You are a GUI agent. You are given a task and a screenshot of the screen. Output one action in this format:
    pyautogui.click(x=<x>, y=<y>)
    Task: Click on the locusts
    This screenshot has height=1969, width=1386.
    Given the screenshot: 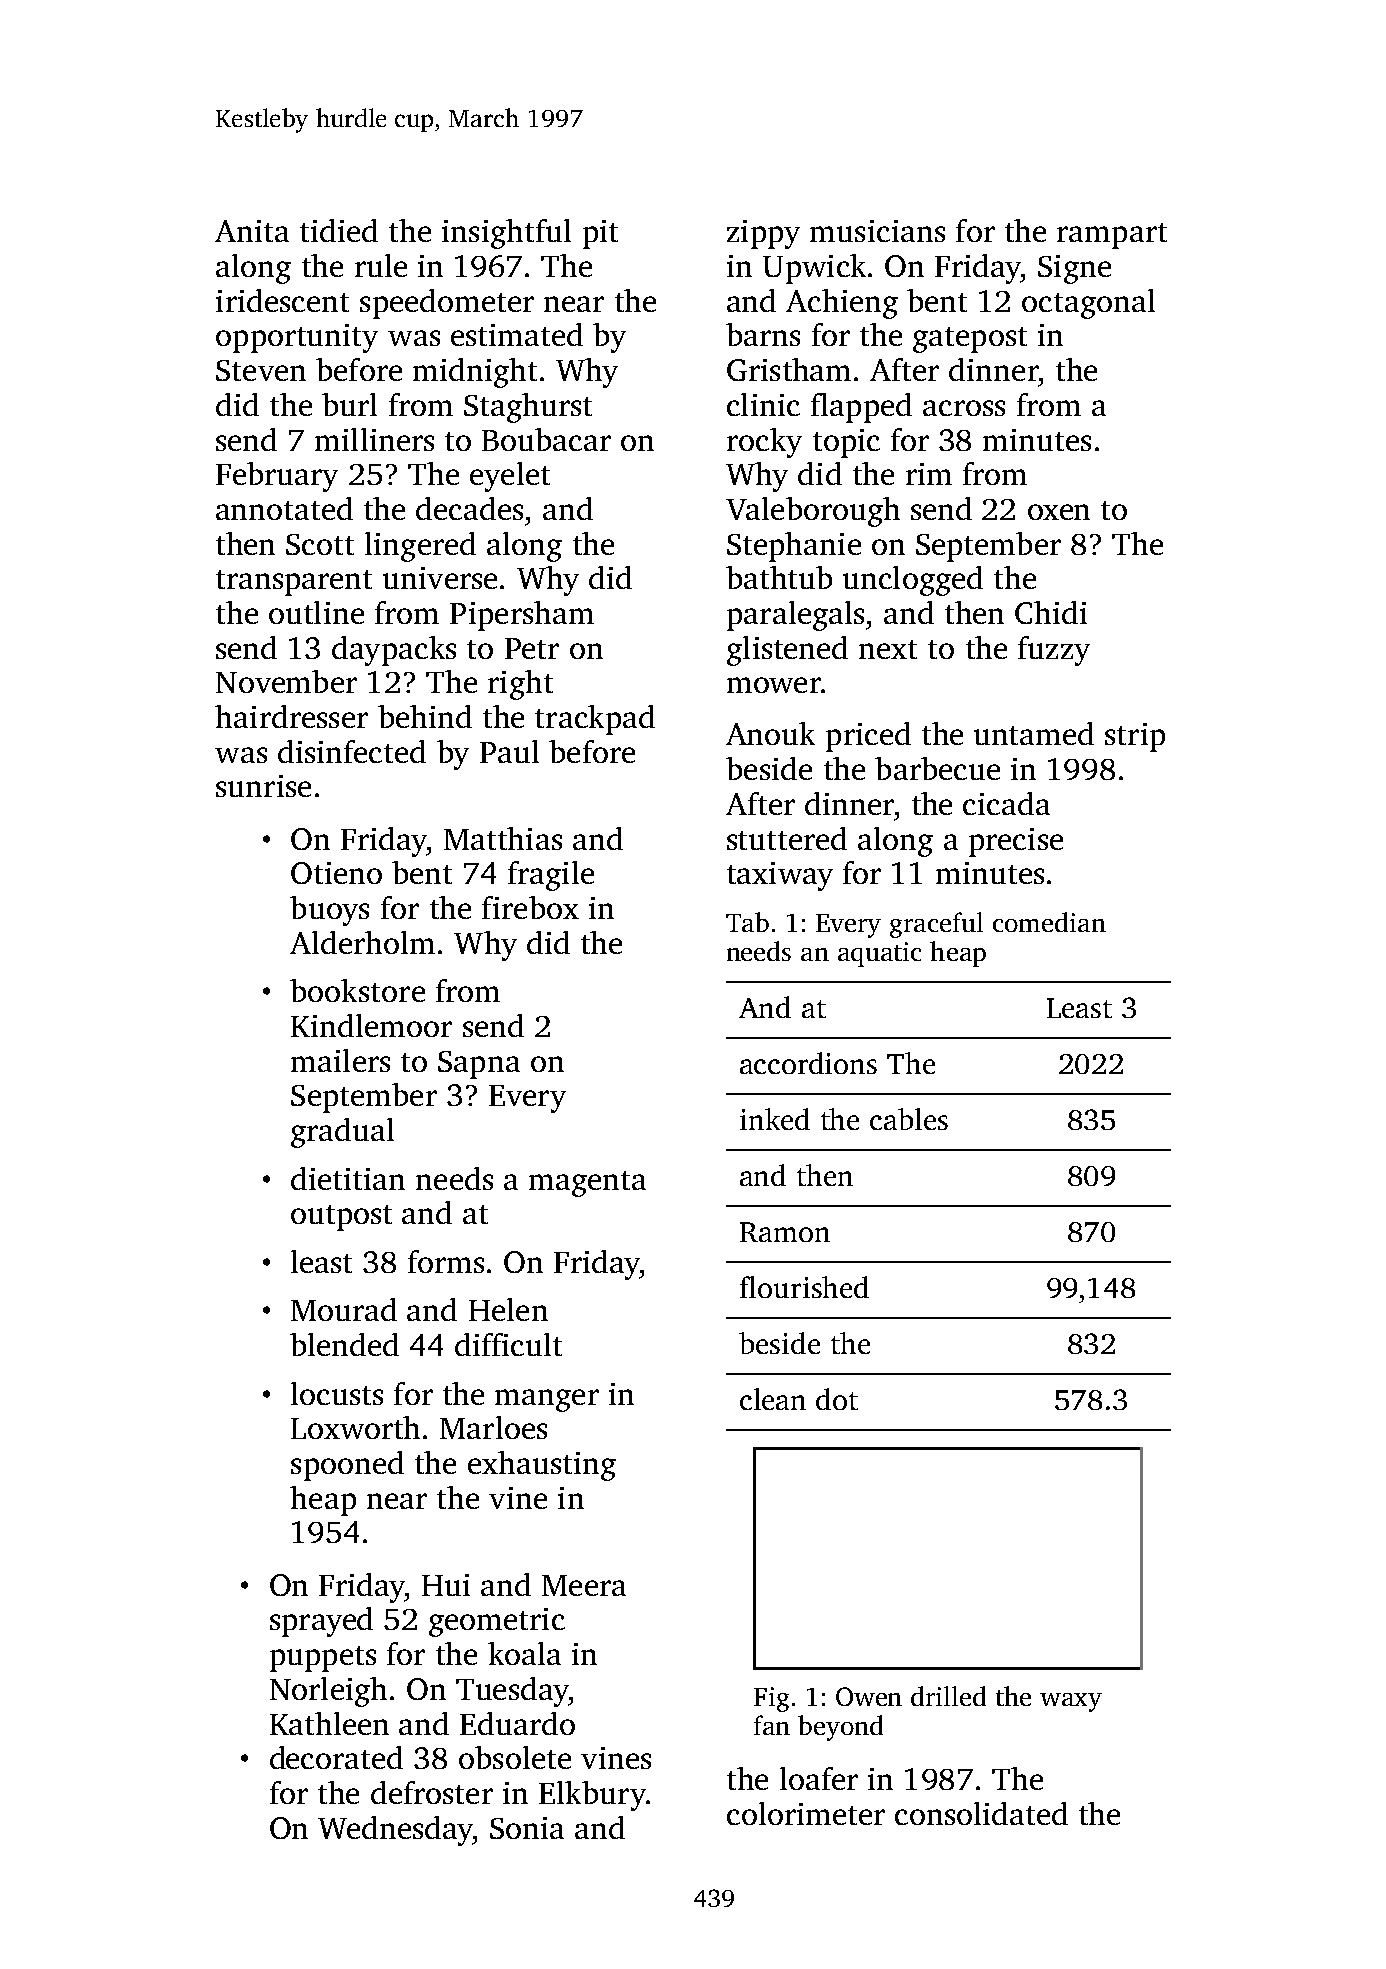 What is the action you would take?
    pyautogui.click(x=337, y=1393)
